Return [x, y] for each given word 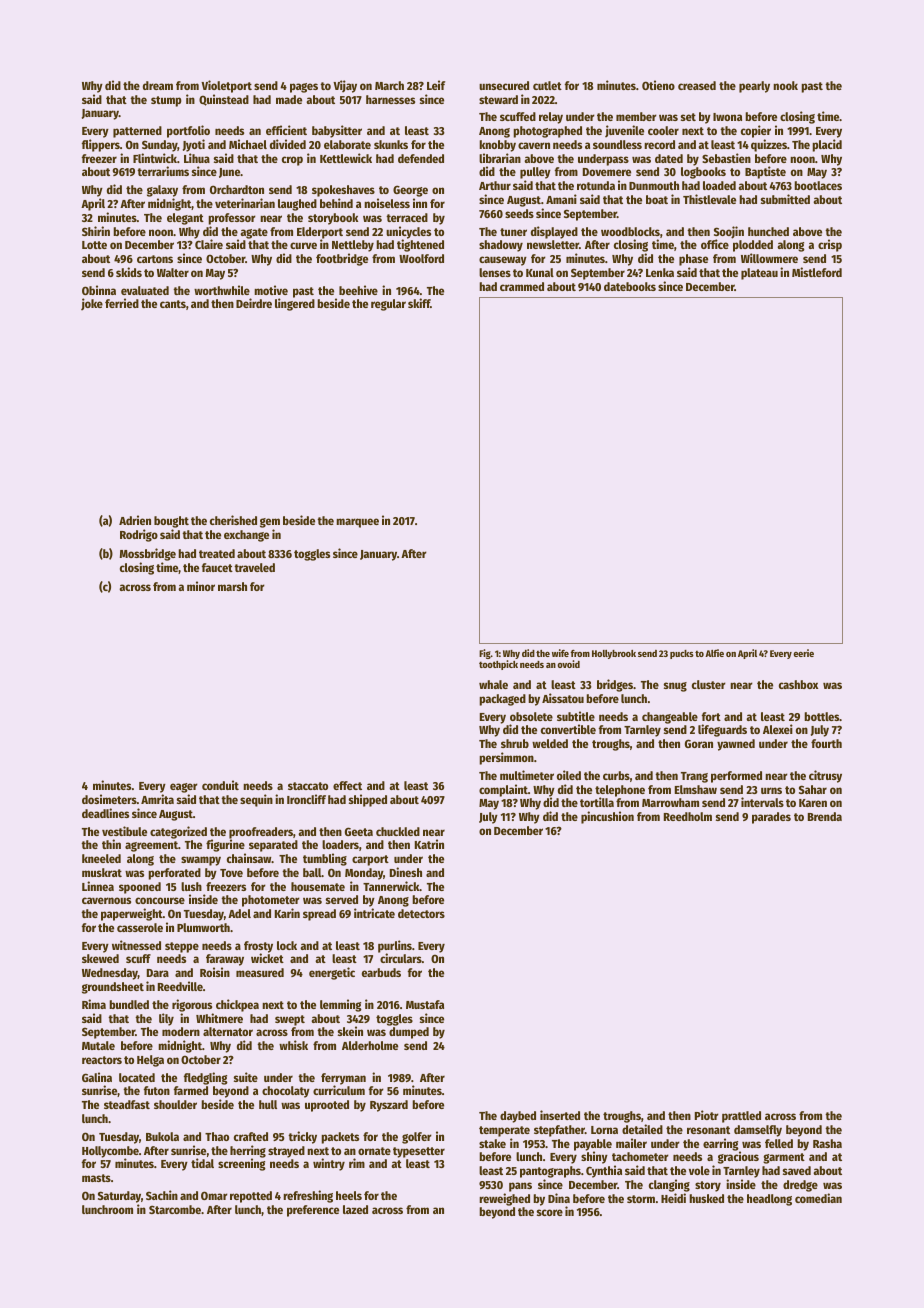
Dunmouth [654, 185]
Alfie [714, 653]
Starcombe [175, 1209]
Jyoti [194, 145]
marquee [357, 523]
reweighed [504, 1199]
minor [201, 586]
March [389, 85]
